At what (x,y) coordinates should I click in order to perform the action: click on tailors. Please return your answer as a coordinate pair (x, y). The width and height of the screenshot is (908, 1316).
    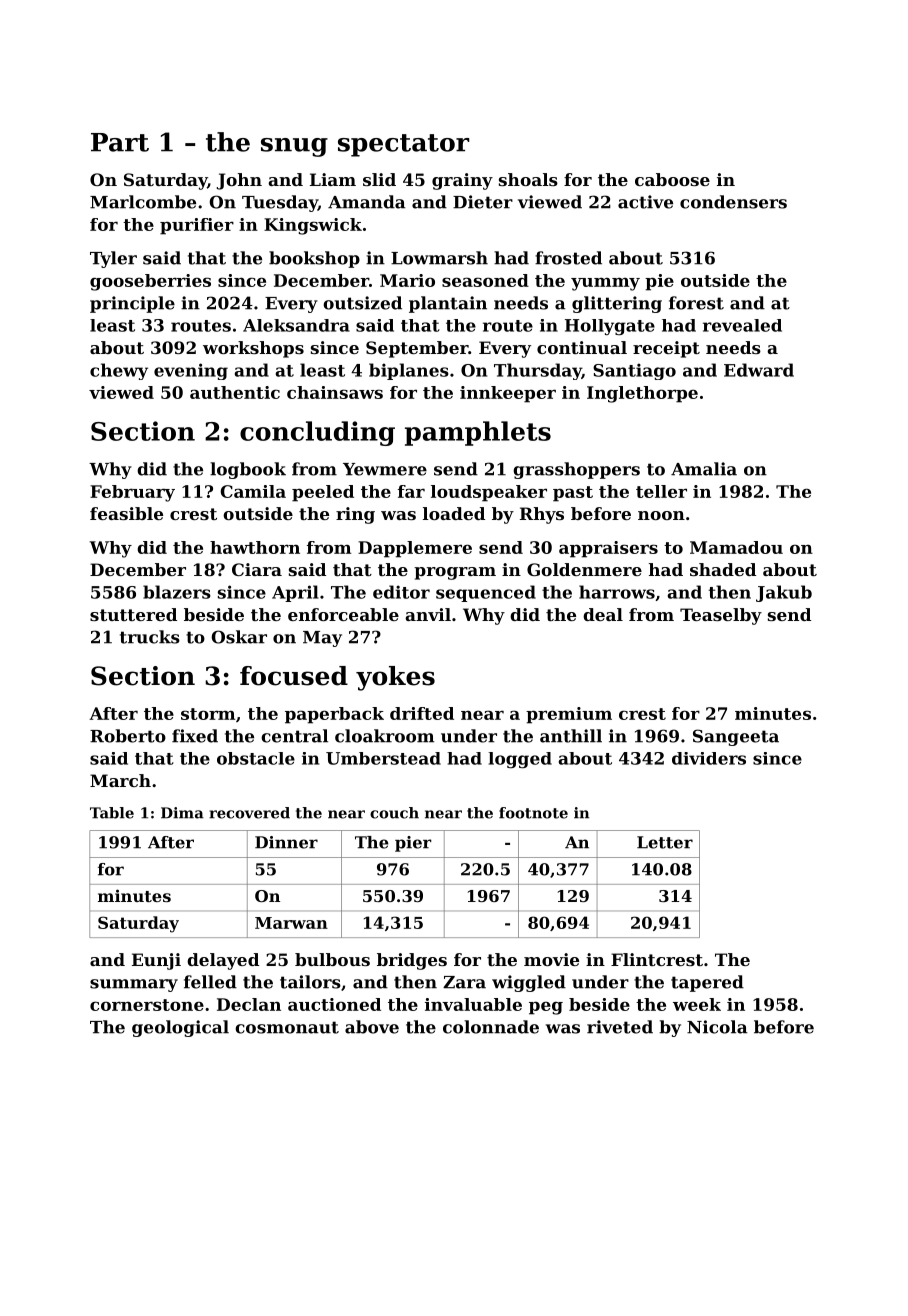
    Looking at the image, I should click on (310, 982).
